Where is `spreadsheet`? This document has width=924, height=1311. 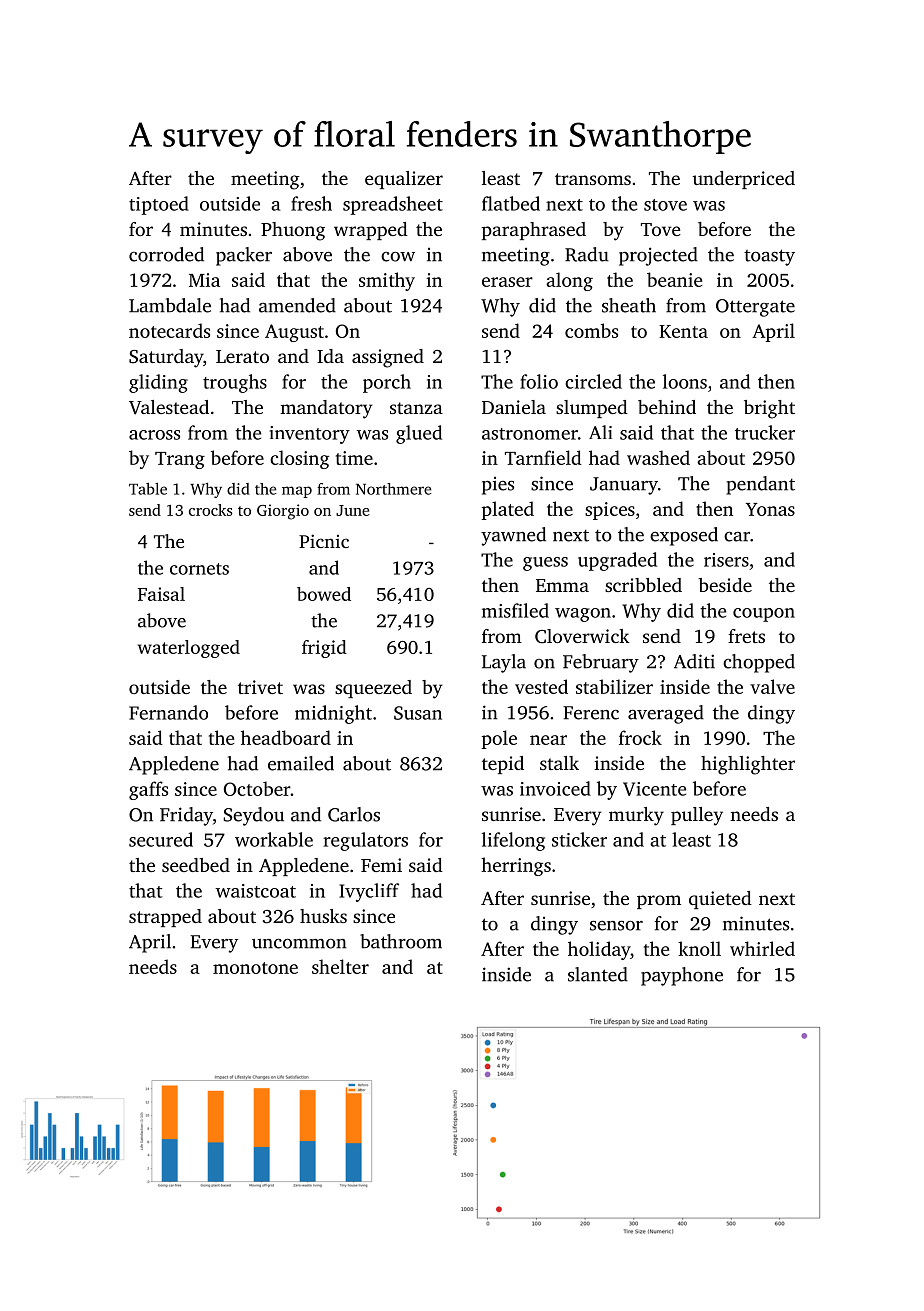
spreadsheet is located at coordinates (393, 205).
